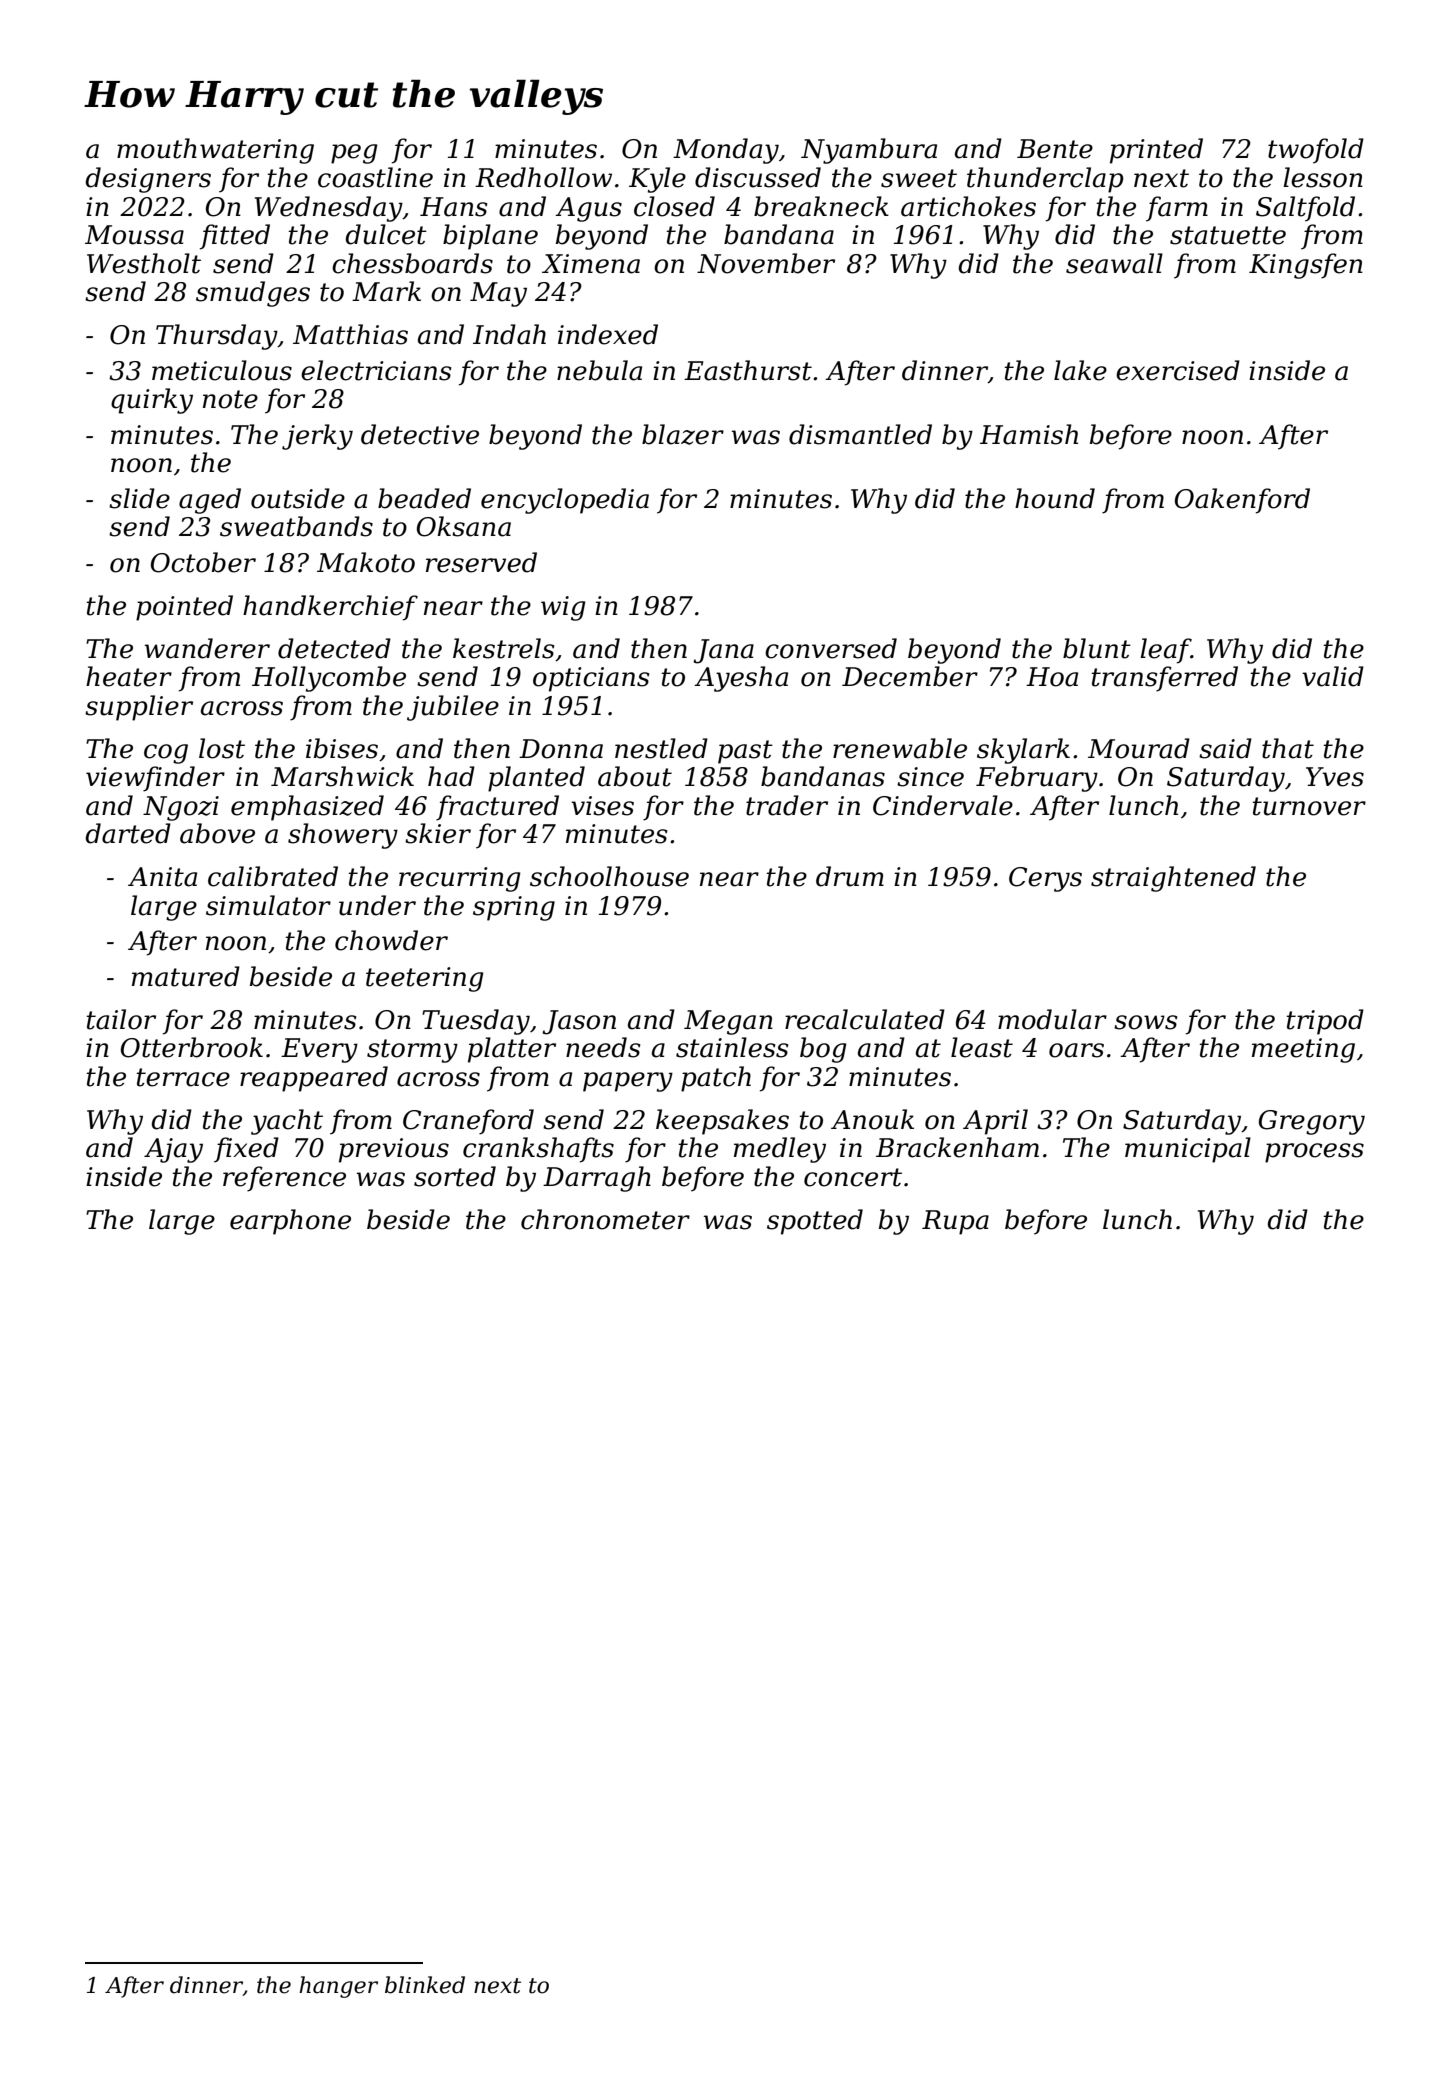 This image has width=1450, height=2100. I want to click on earphone, so click(290, 1222).
